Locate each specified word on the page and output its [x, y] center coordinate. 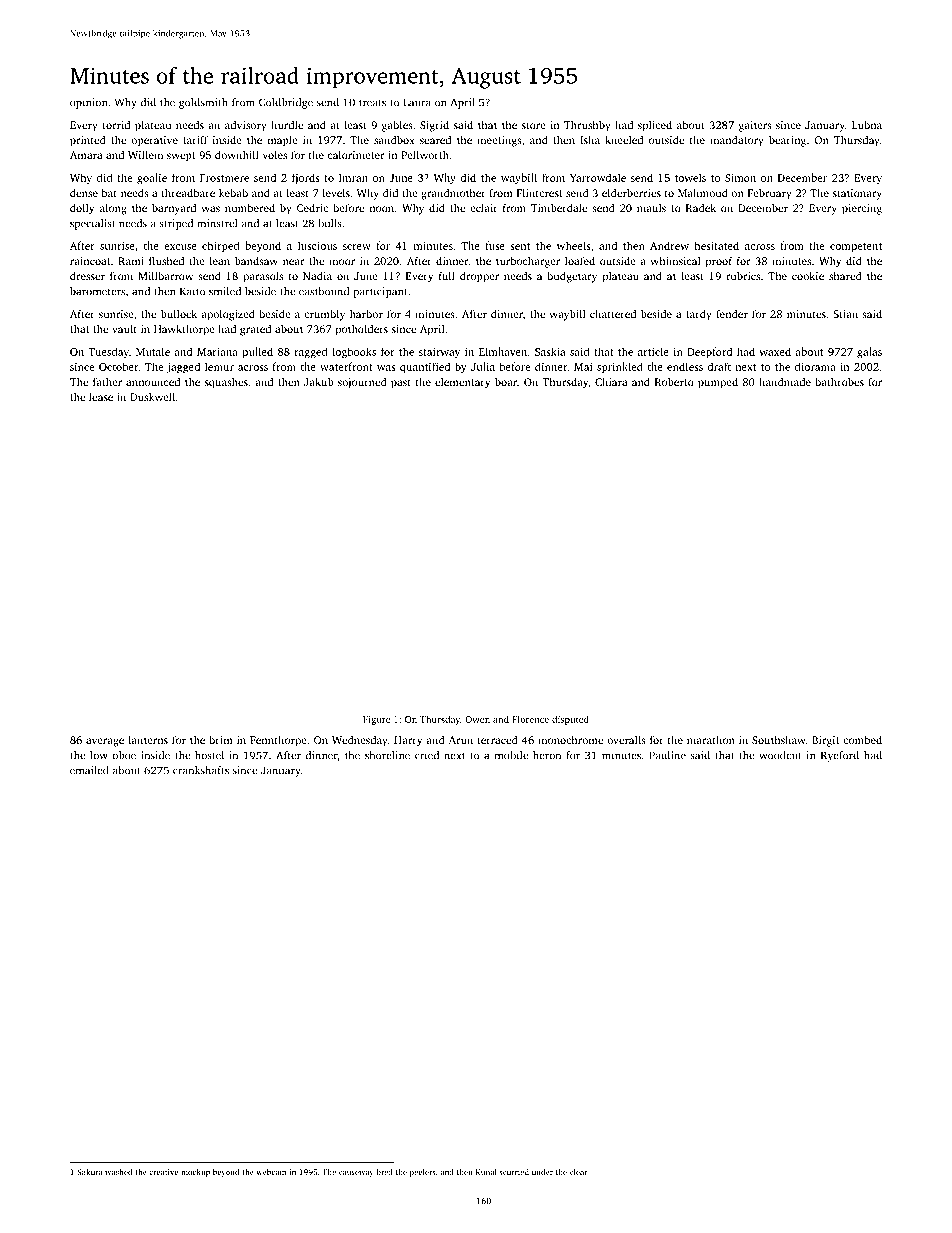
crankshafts [201, 770]
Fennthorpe [278, 741]
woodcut [780, 755]
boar [506, 382]
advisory [246, 126]
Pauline [667, 755]
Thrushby [587, 126]
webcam [271, 1172]
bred [385, 1172]
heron [547, 755]
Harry [408, 741]
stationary [857, 194]
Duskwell [152, 396]
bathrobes [839, 381]
